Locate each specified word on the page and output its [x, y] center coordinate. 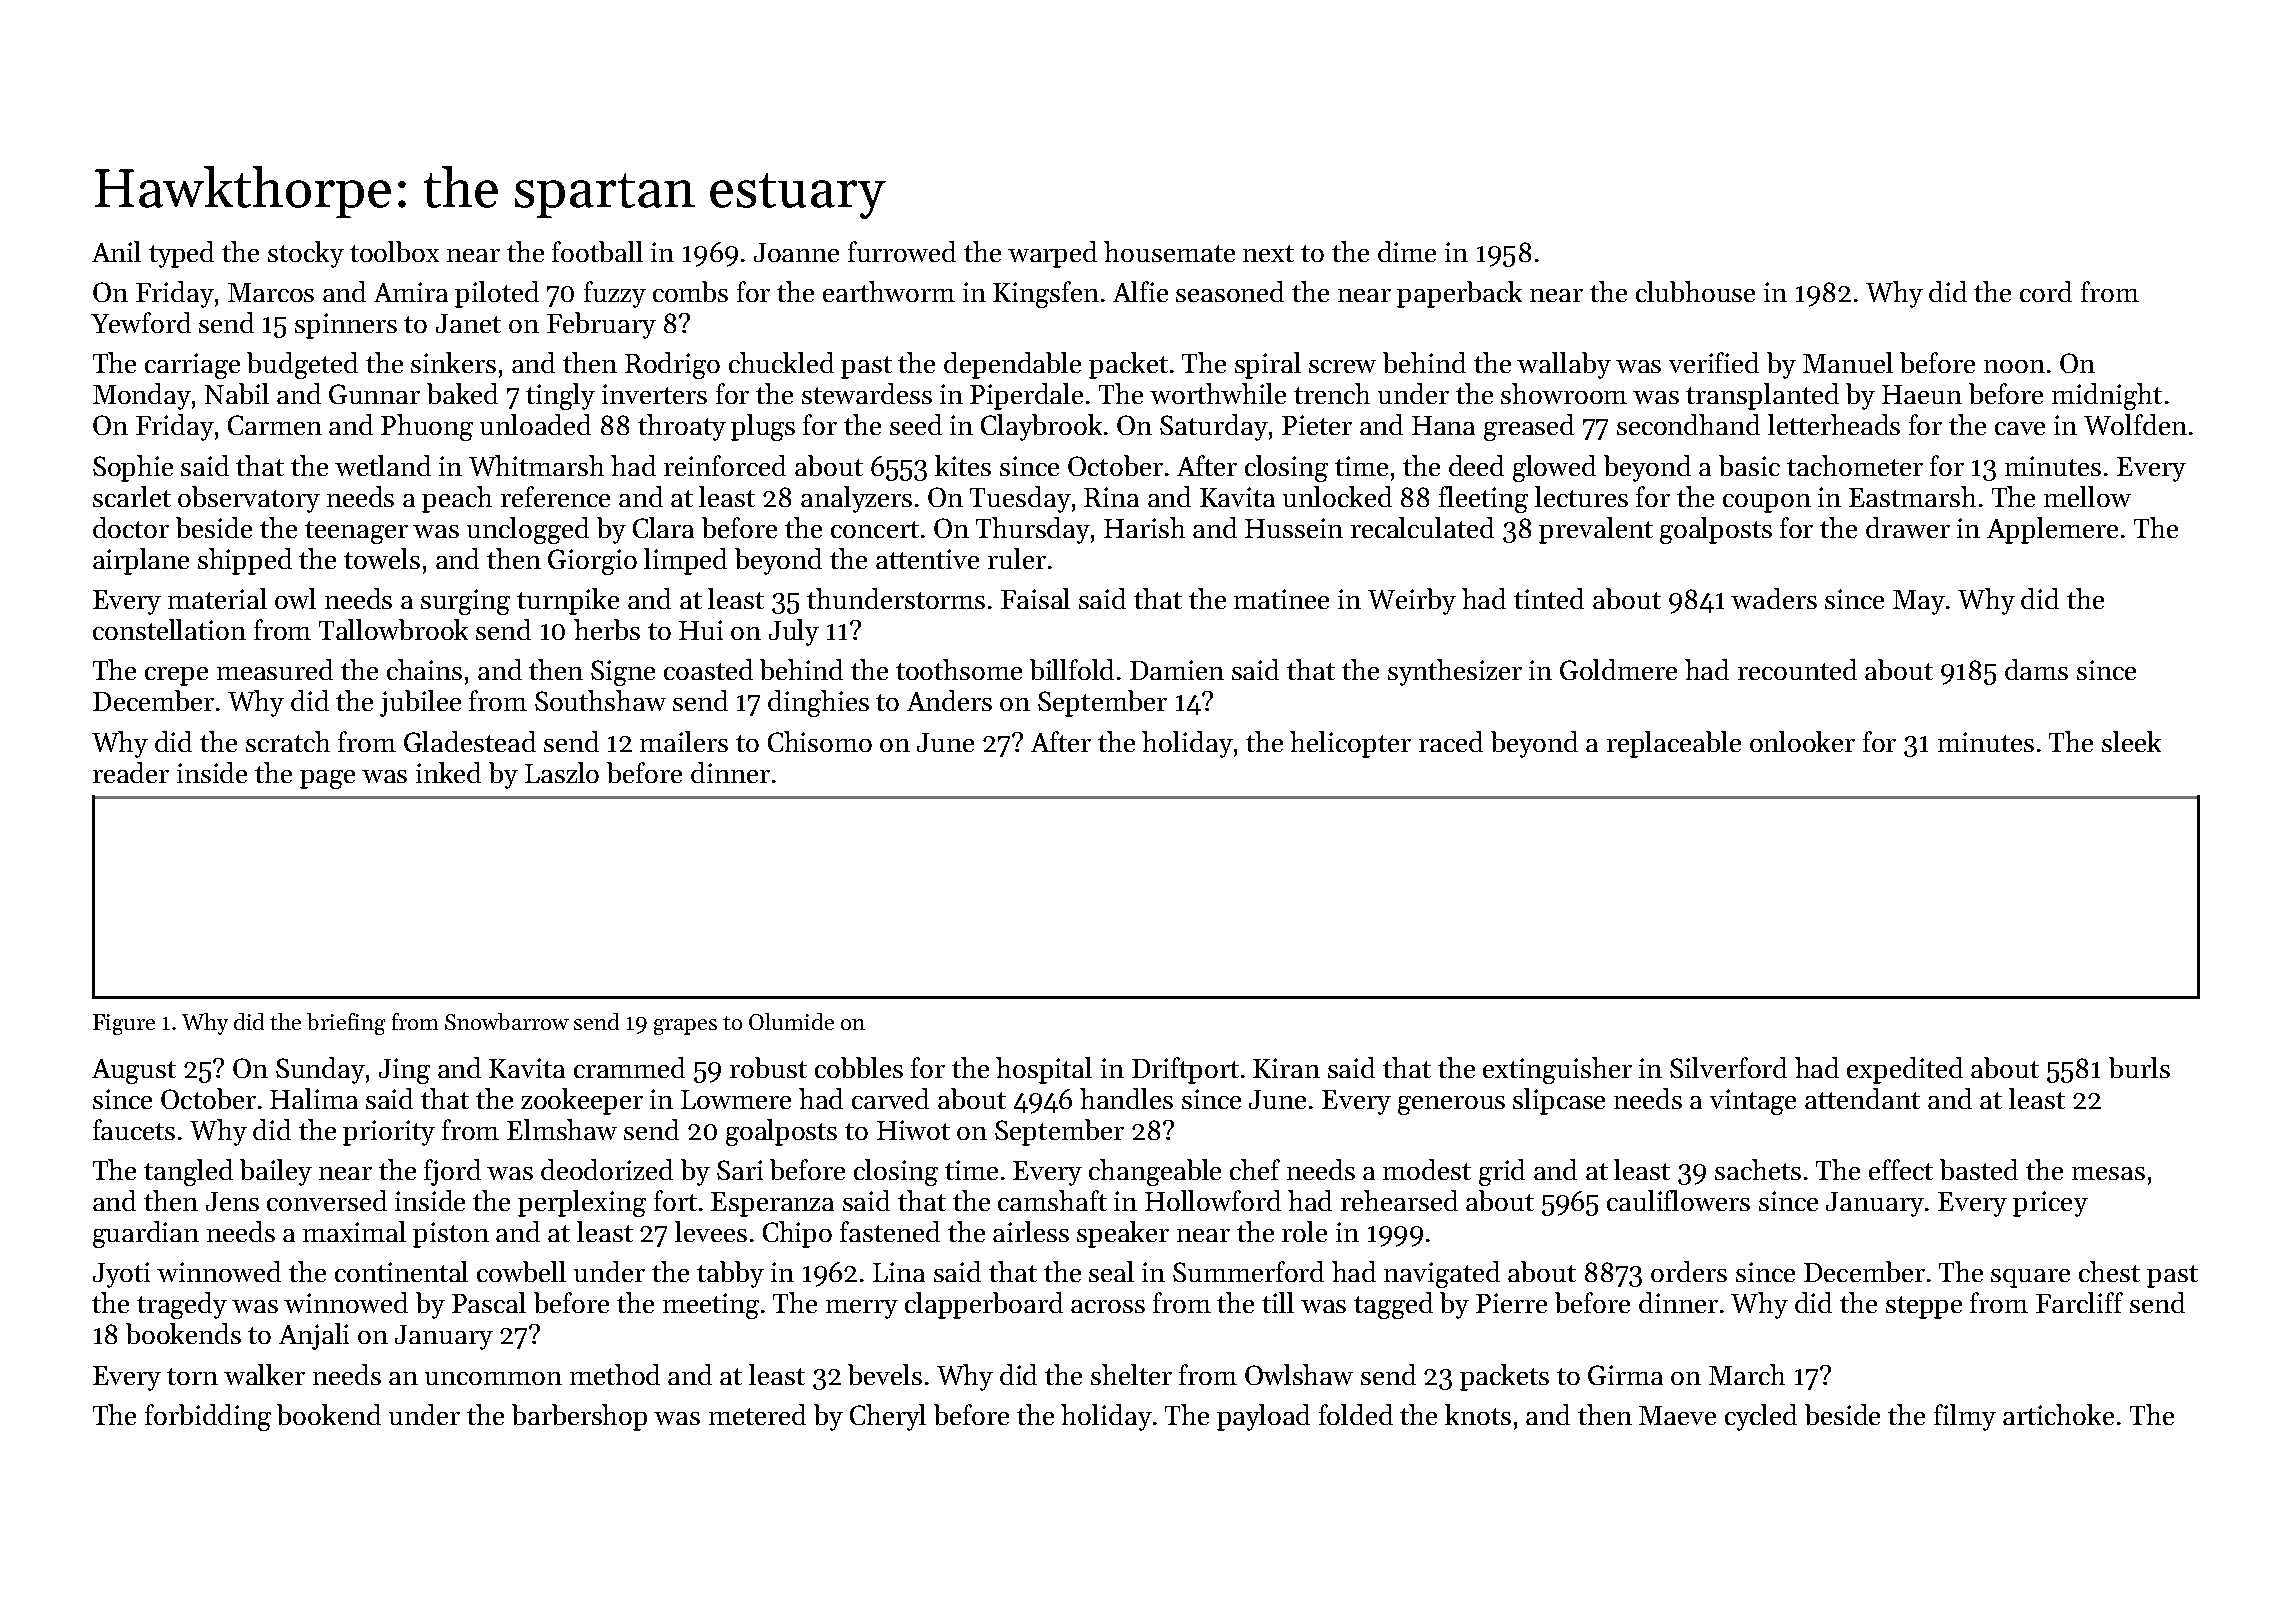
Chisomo [820, 741]
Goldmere [1618, 669]
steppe [1924, 1307]
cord [2046, 291]
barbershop [579, 1417]
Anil [116, 251]
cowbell [521, 1271]
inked [448, 772]
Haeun [1922, 394]
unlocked [1337, 496]
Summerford [1248, 1271]
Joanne [796, 252]
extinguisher [1557, 1070]
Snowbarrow [507, 1021]
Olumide [791, 1021]
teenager [356, 532]
